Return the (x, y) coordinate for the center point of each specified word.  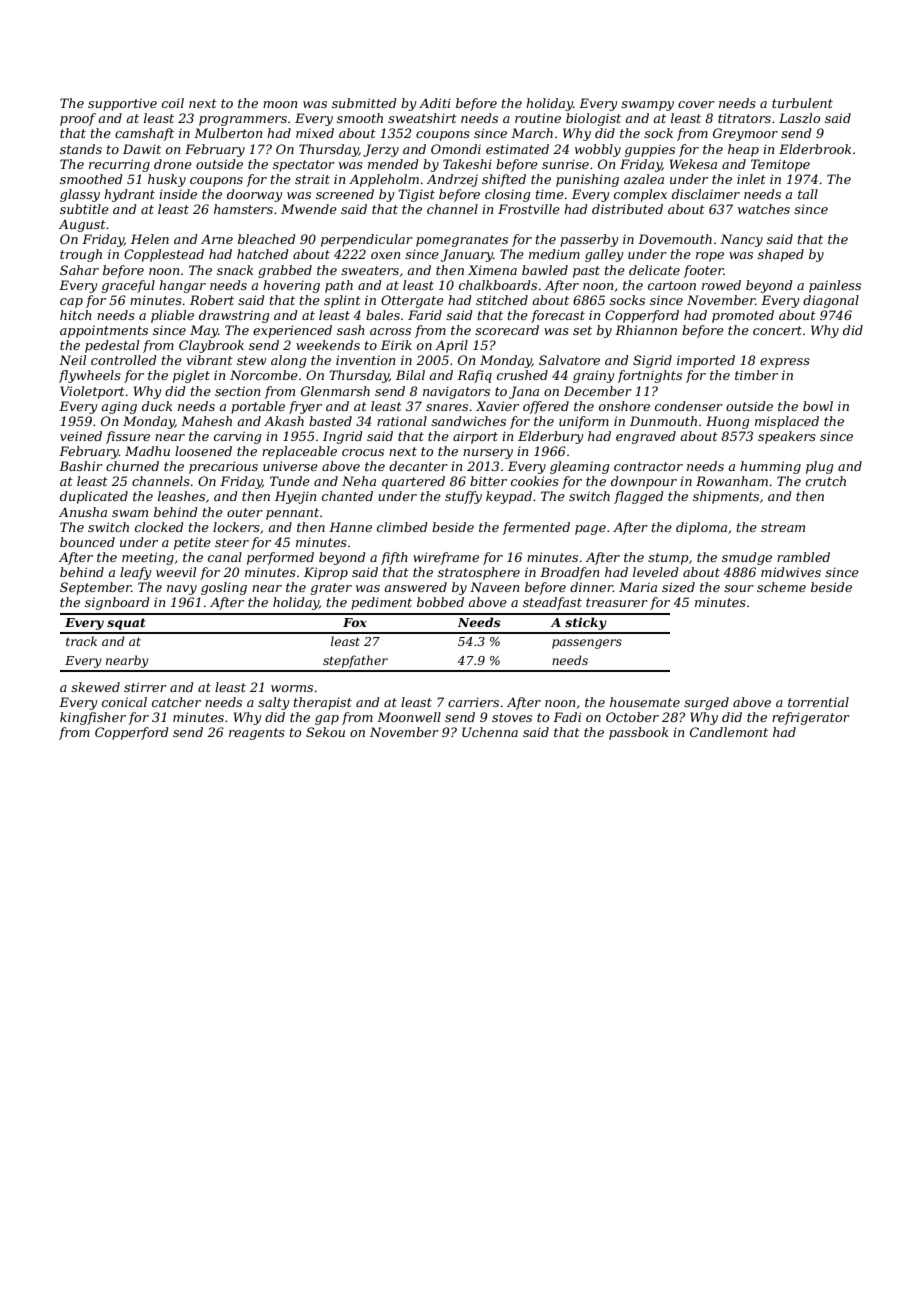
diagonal (831, 301)
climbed (402, 527)
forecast (558, 316)
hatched (263, 254)
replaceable (299, 452)
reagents (257, 734)
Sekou (325, 732)
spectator (304, 166)
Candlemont (729, 732)
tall (808, 194)
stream (783, 527)
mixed (315, 133)
